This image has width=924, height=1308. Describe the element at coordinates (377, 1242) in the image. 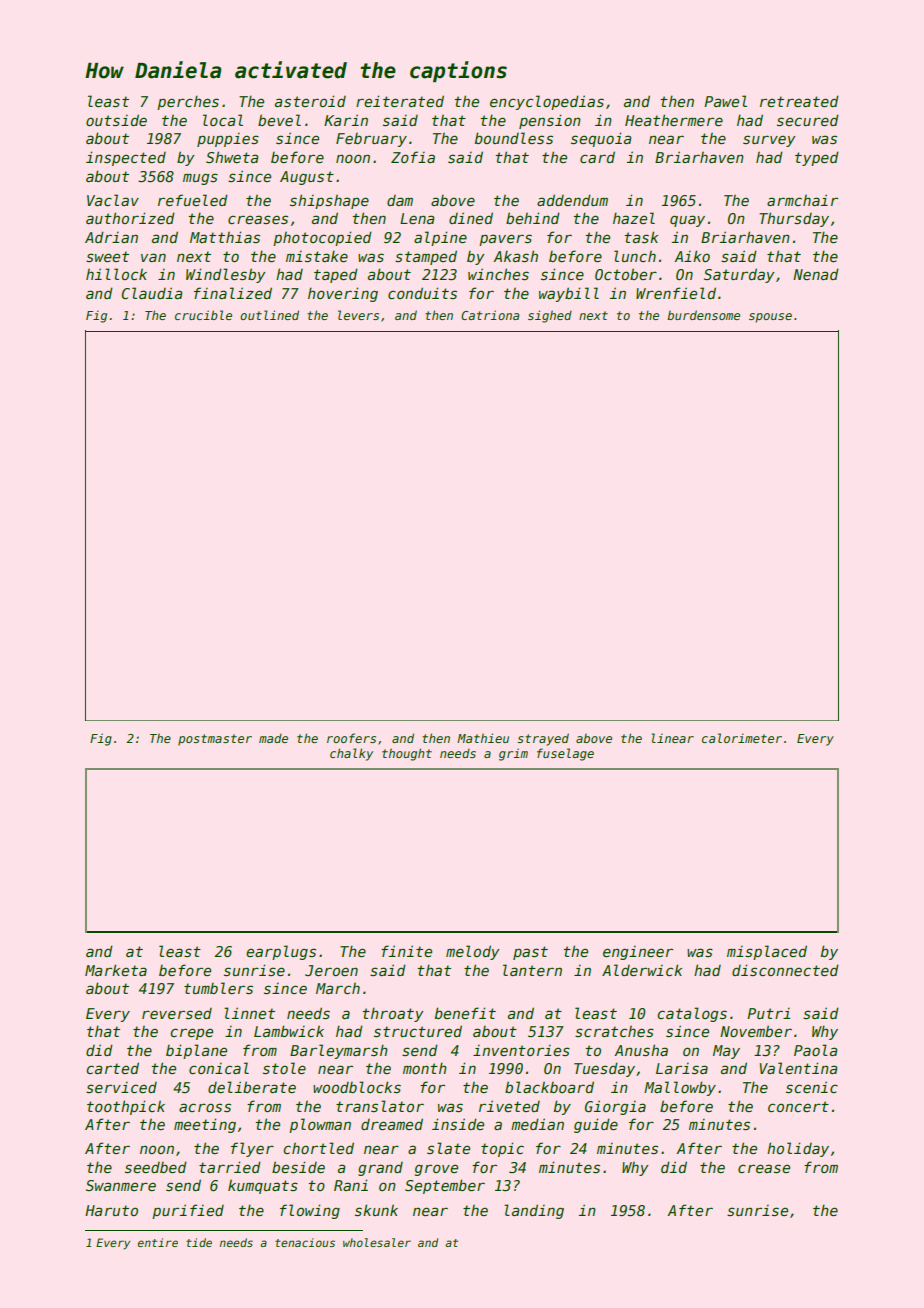

I see `wholesaler` at that location.
